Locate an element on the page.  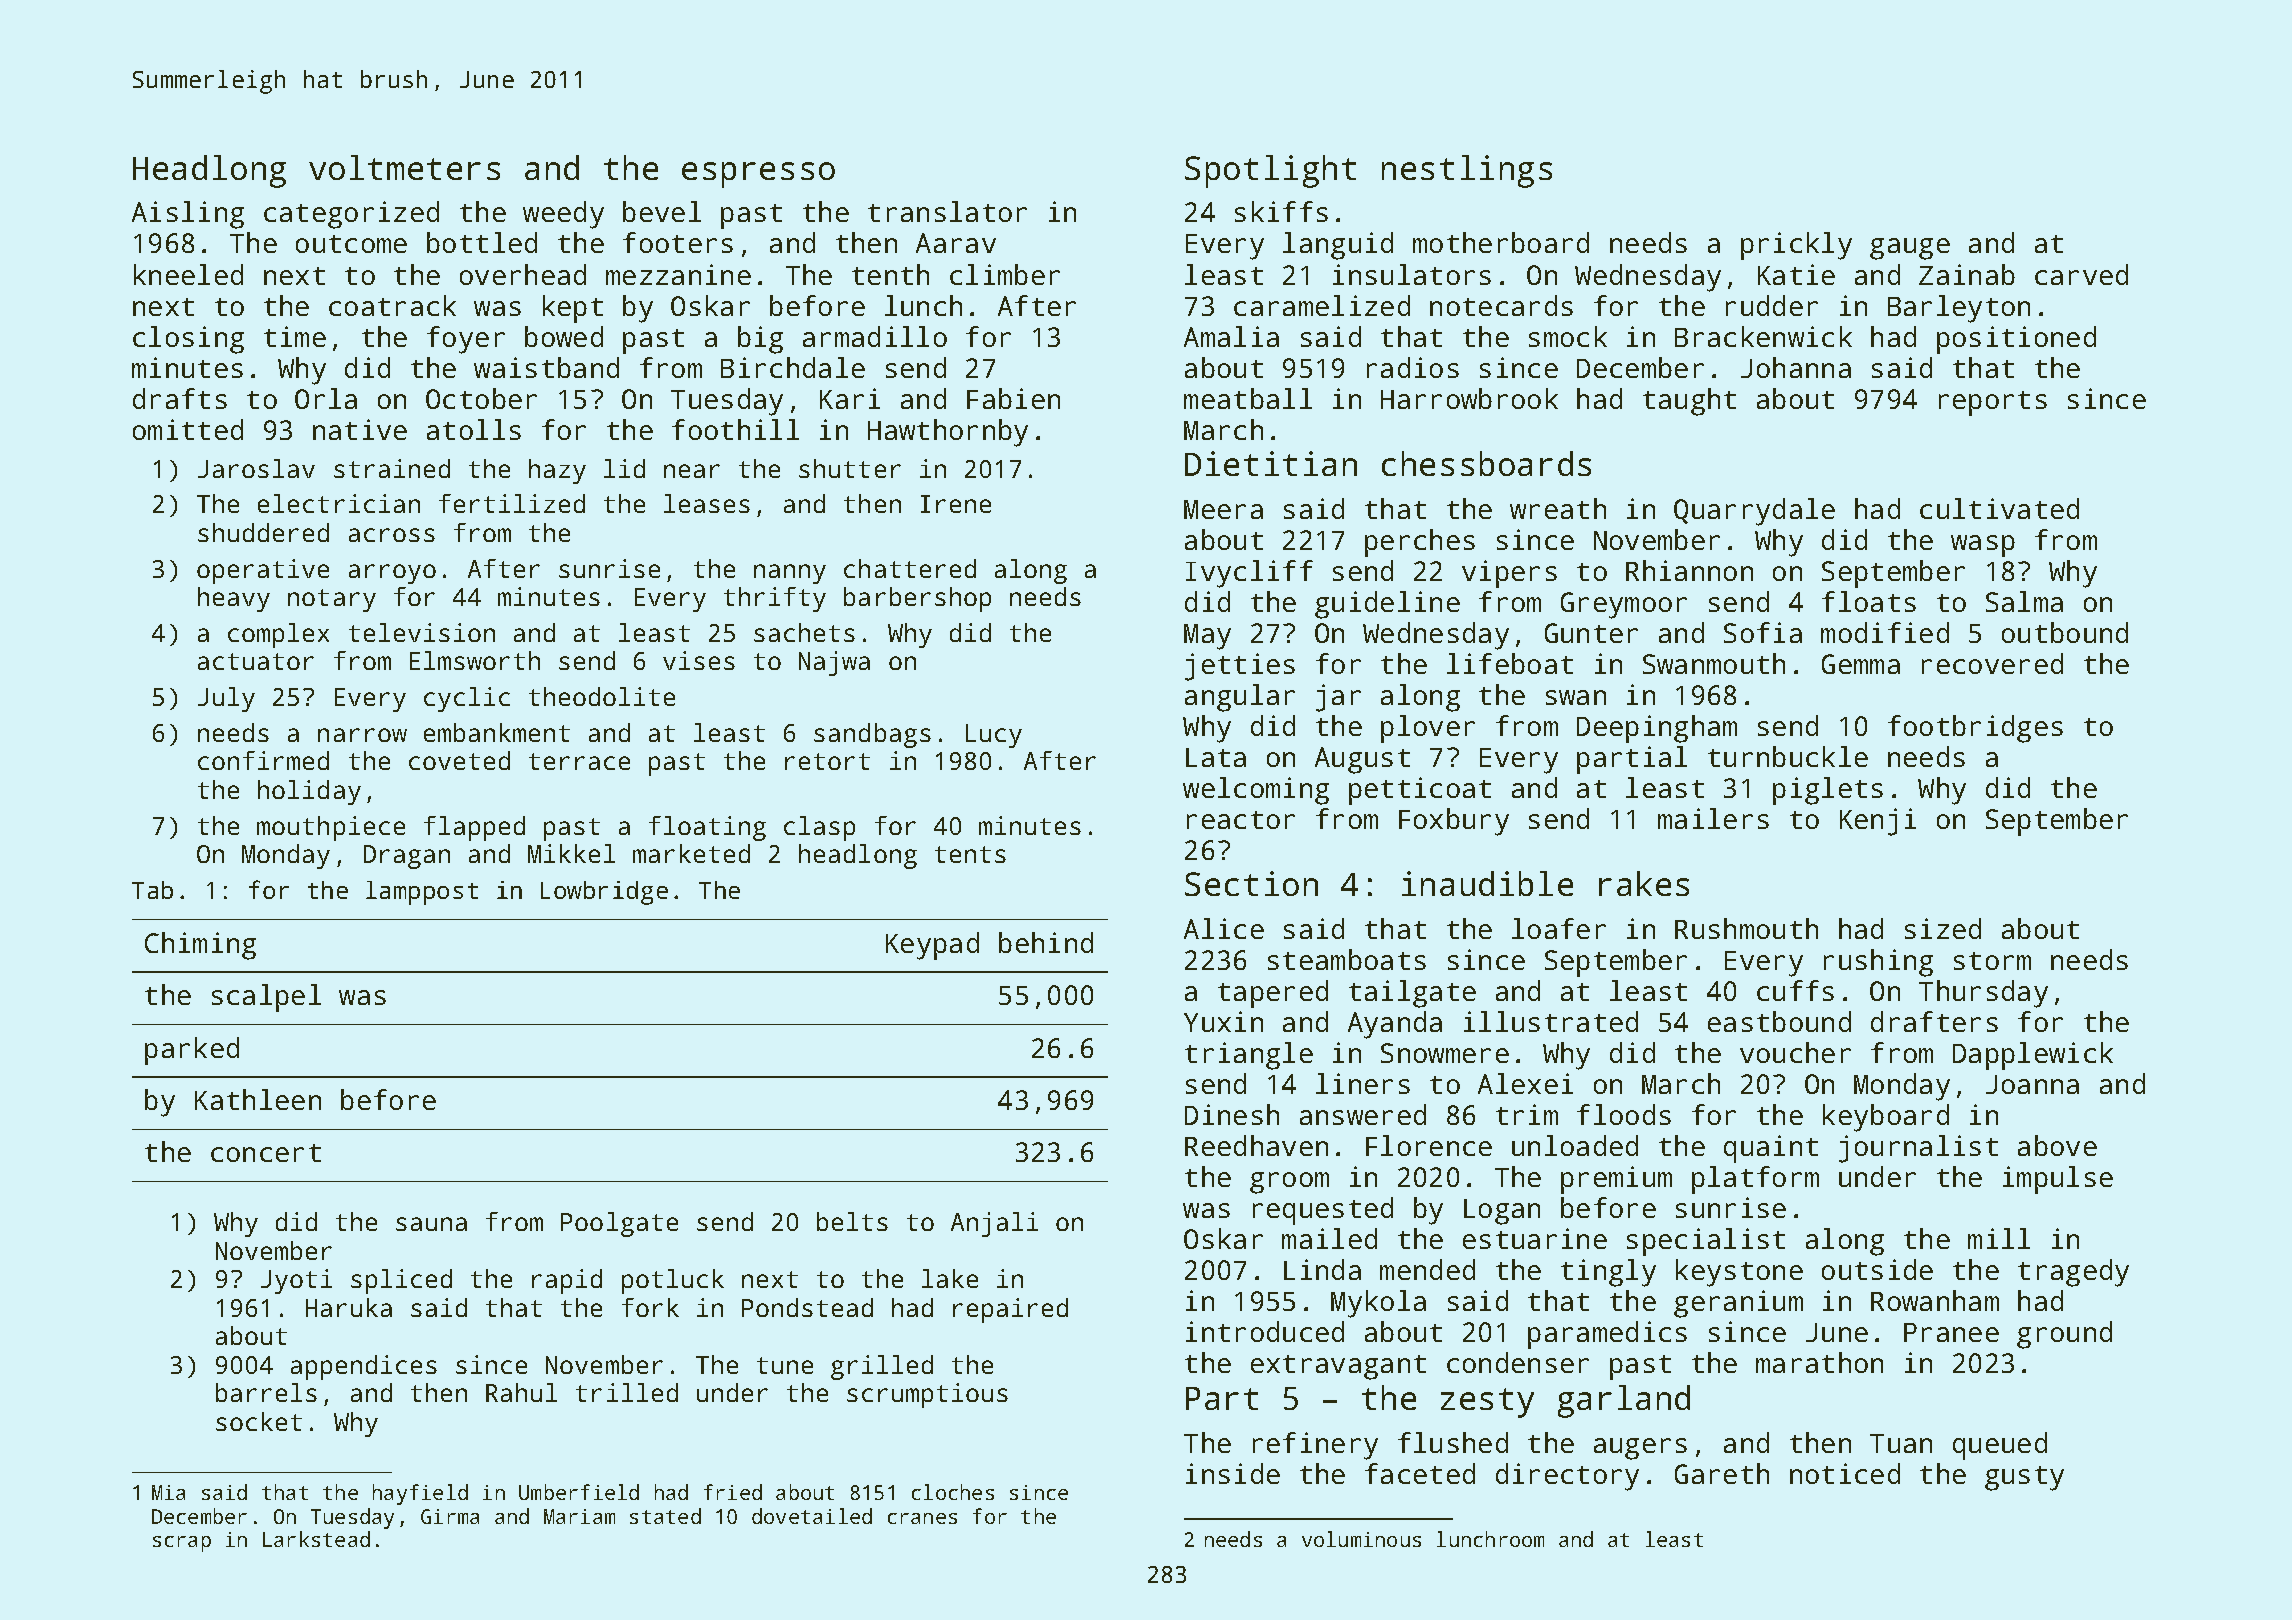
closing is located at coordinates (188, 340).
